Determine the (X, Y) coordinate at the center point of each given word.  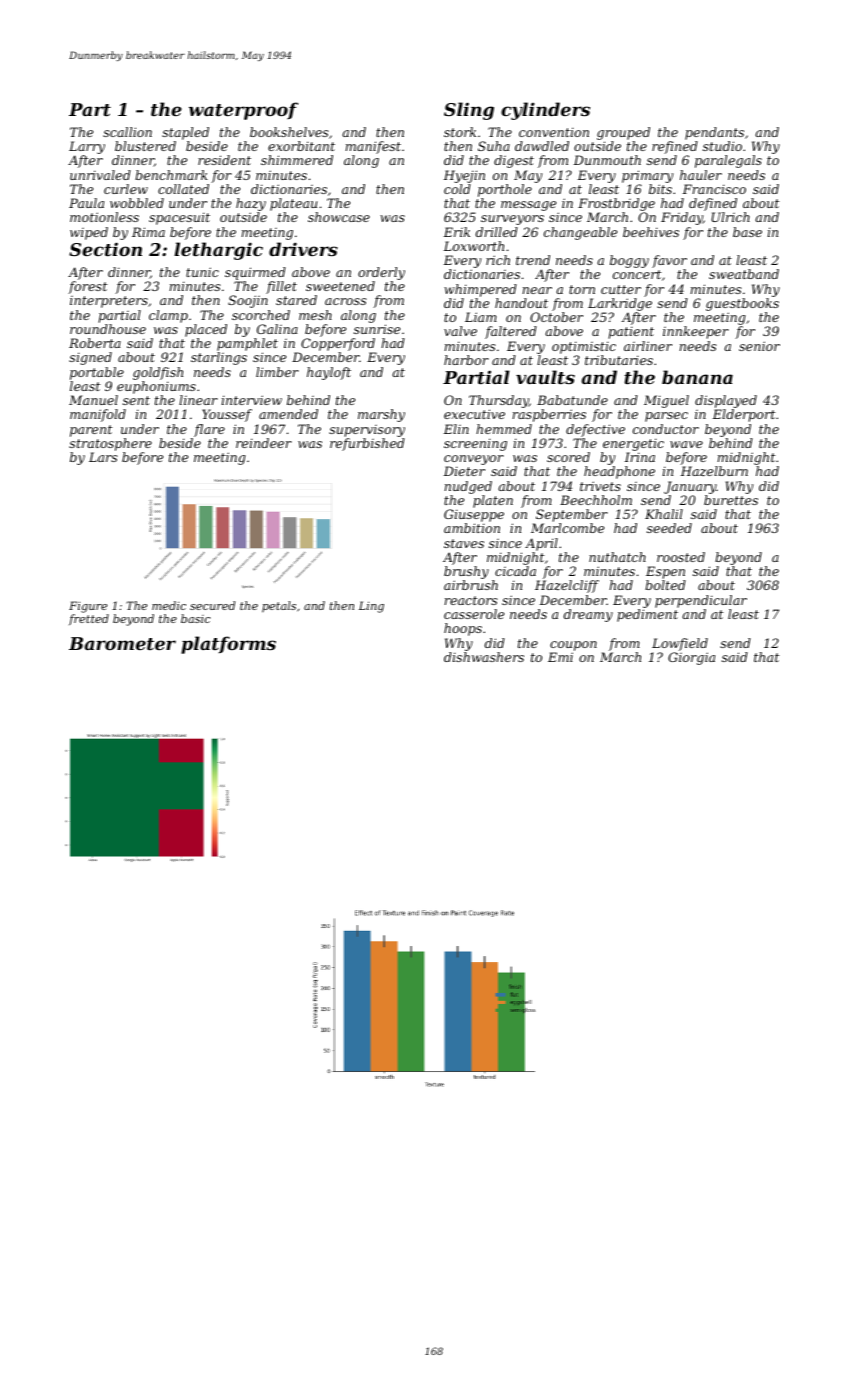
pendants (714, 133)
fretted (89, 619)
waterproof (243, 111)
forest (87, 287)
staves (464, 543)
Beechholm (596, 500)
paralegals (728, 161)
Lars (103, 457)
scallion (127, 132)
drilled (497, 232)
